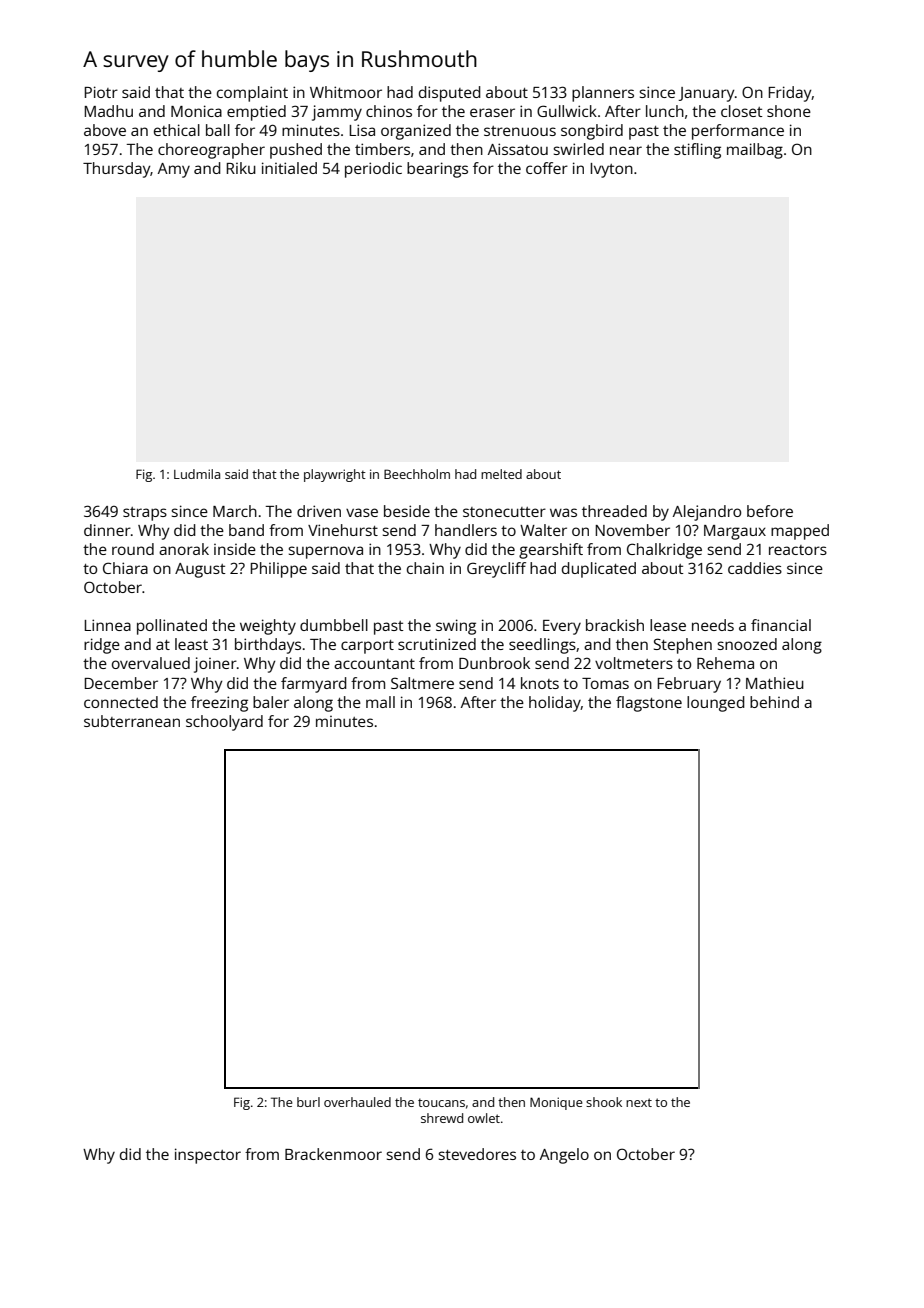 This document has height=1308, width=924. What do you see at coordinates (208, 1156) in the document?
I see `inspector` at bounding box center [208, 1156].
